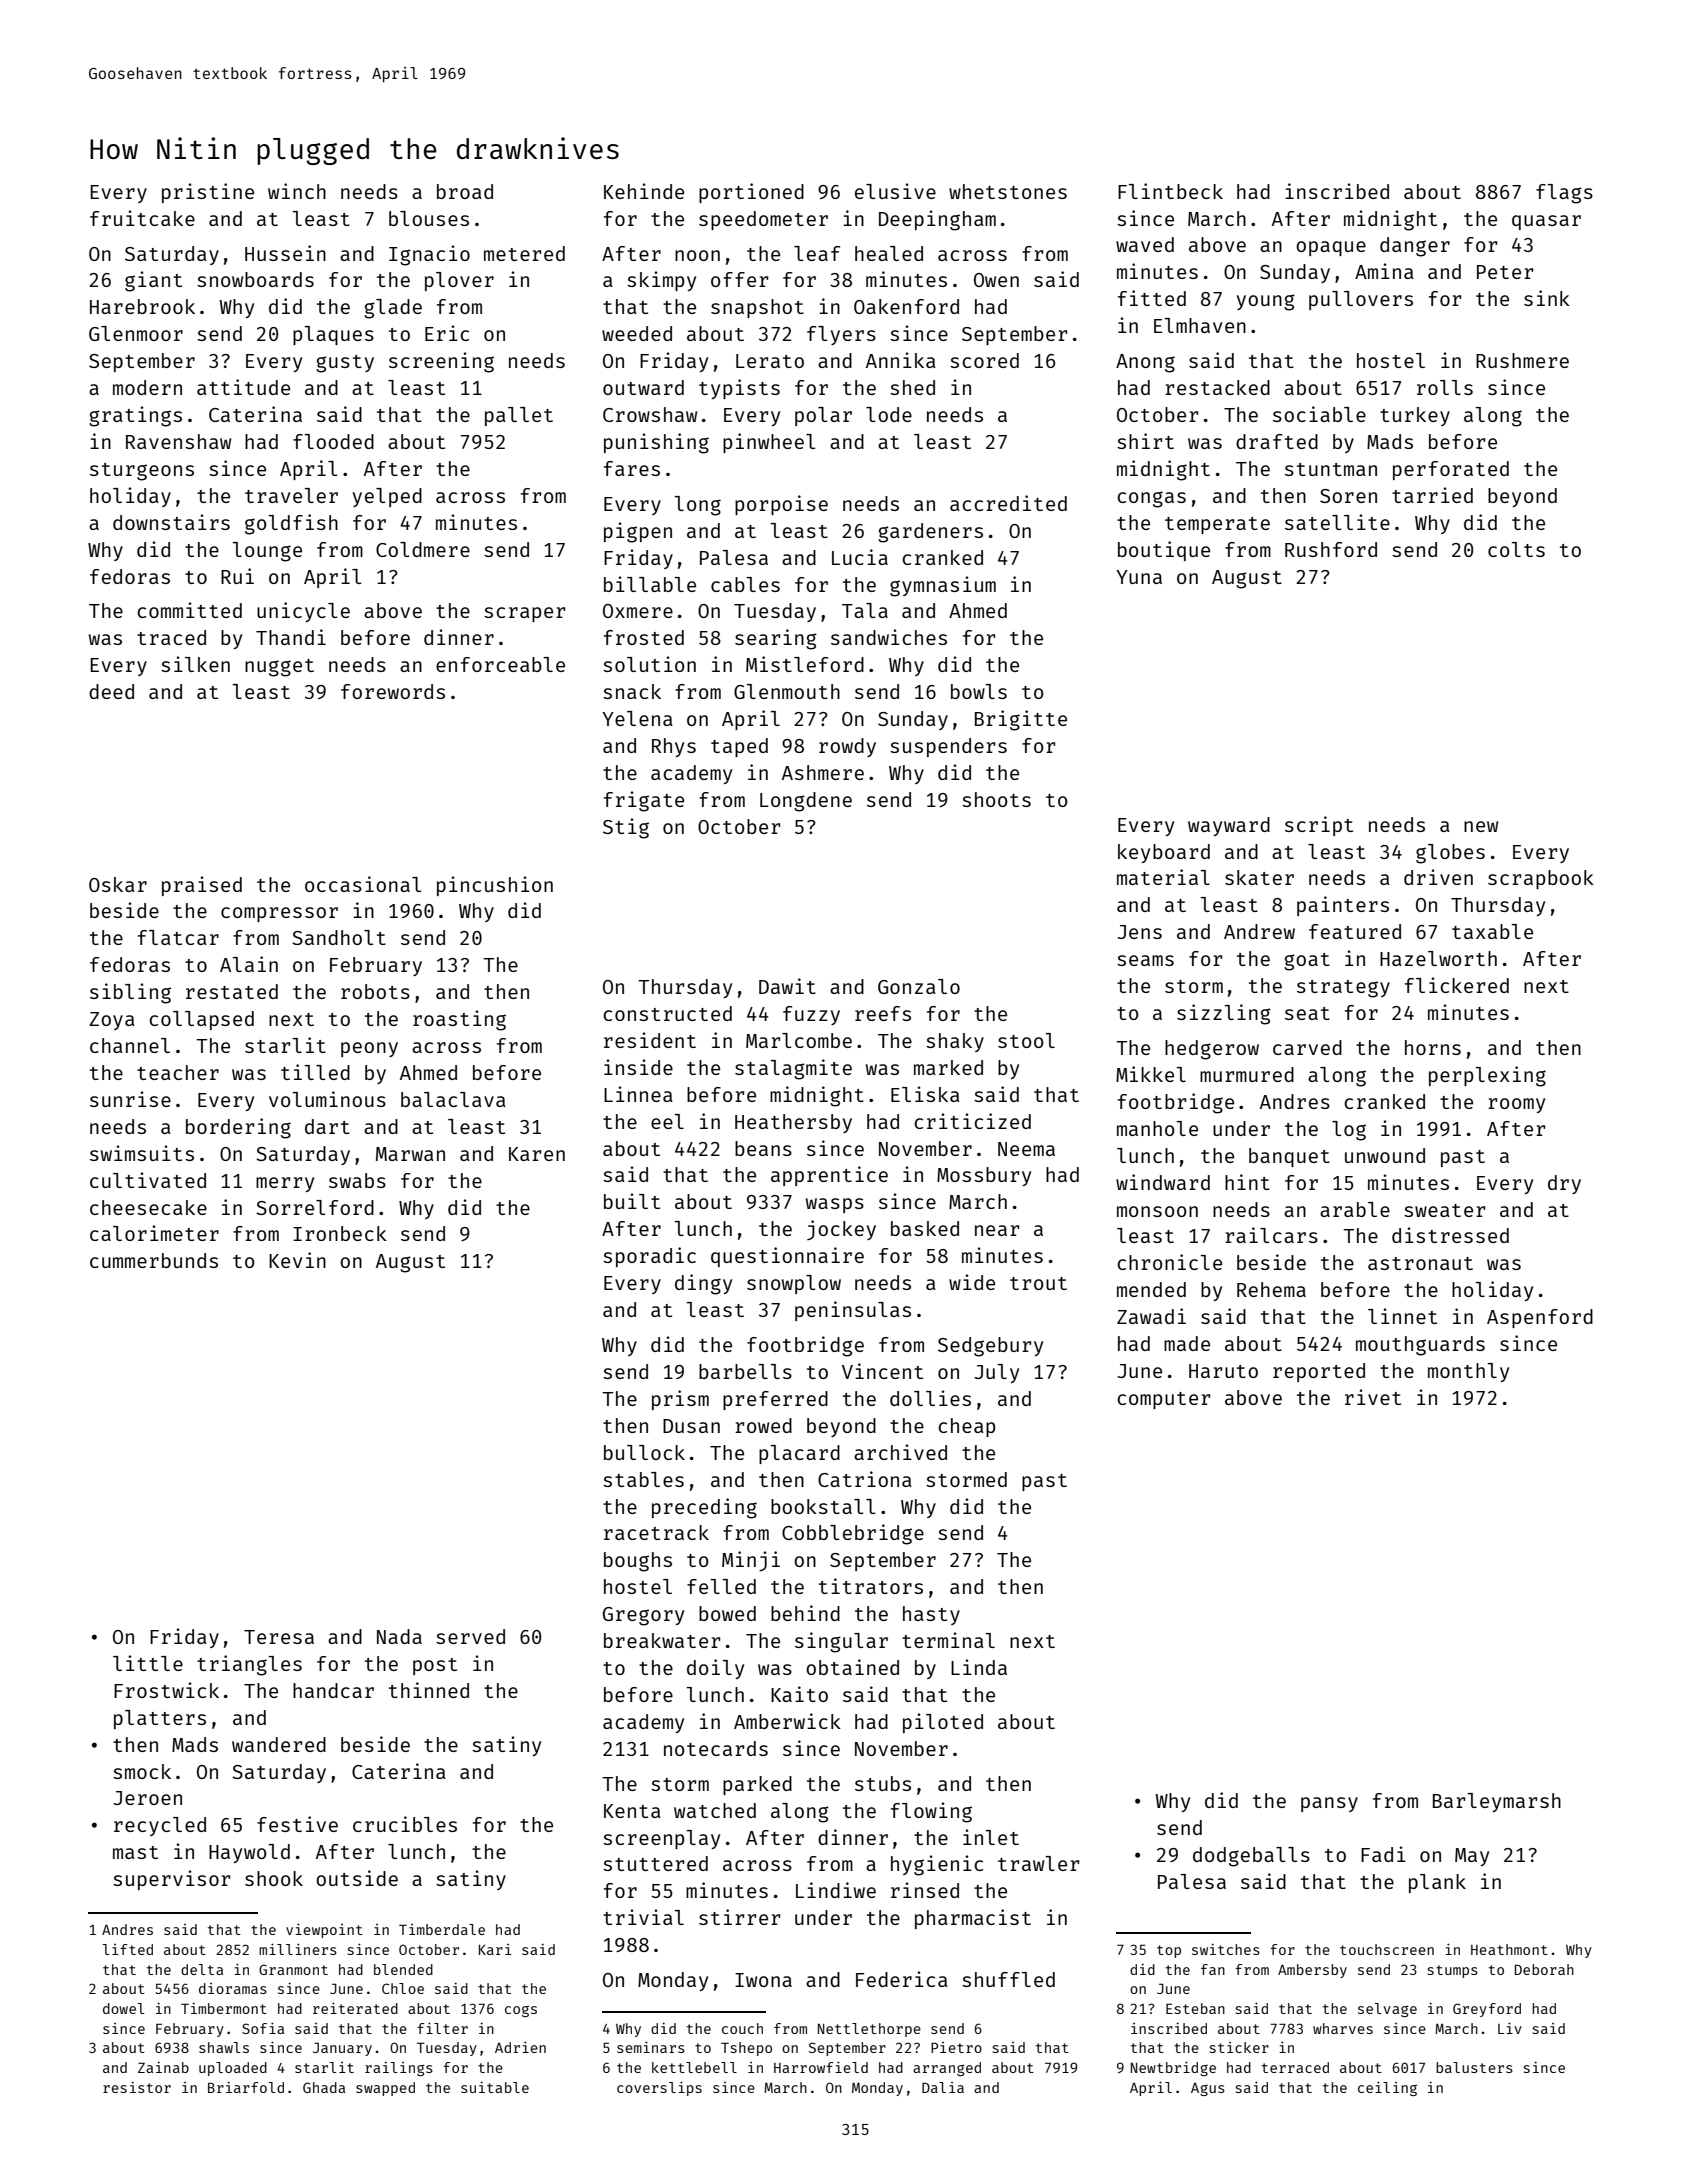  I want to click on satellite, so click(1337, 522).
